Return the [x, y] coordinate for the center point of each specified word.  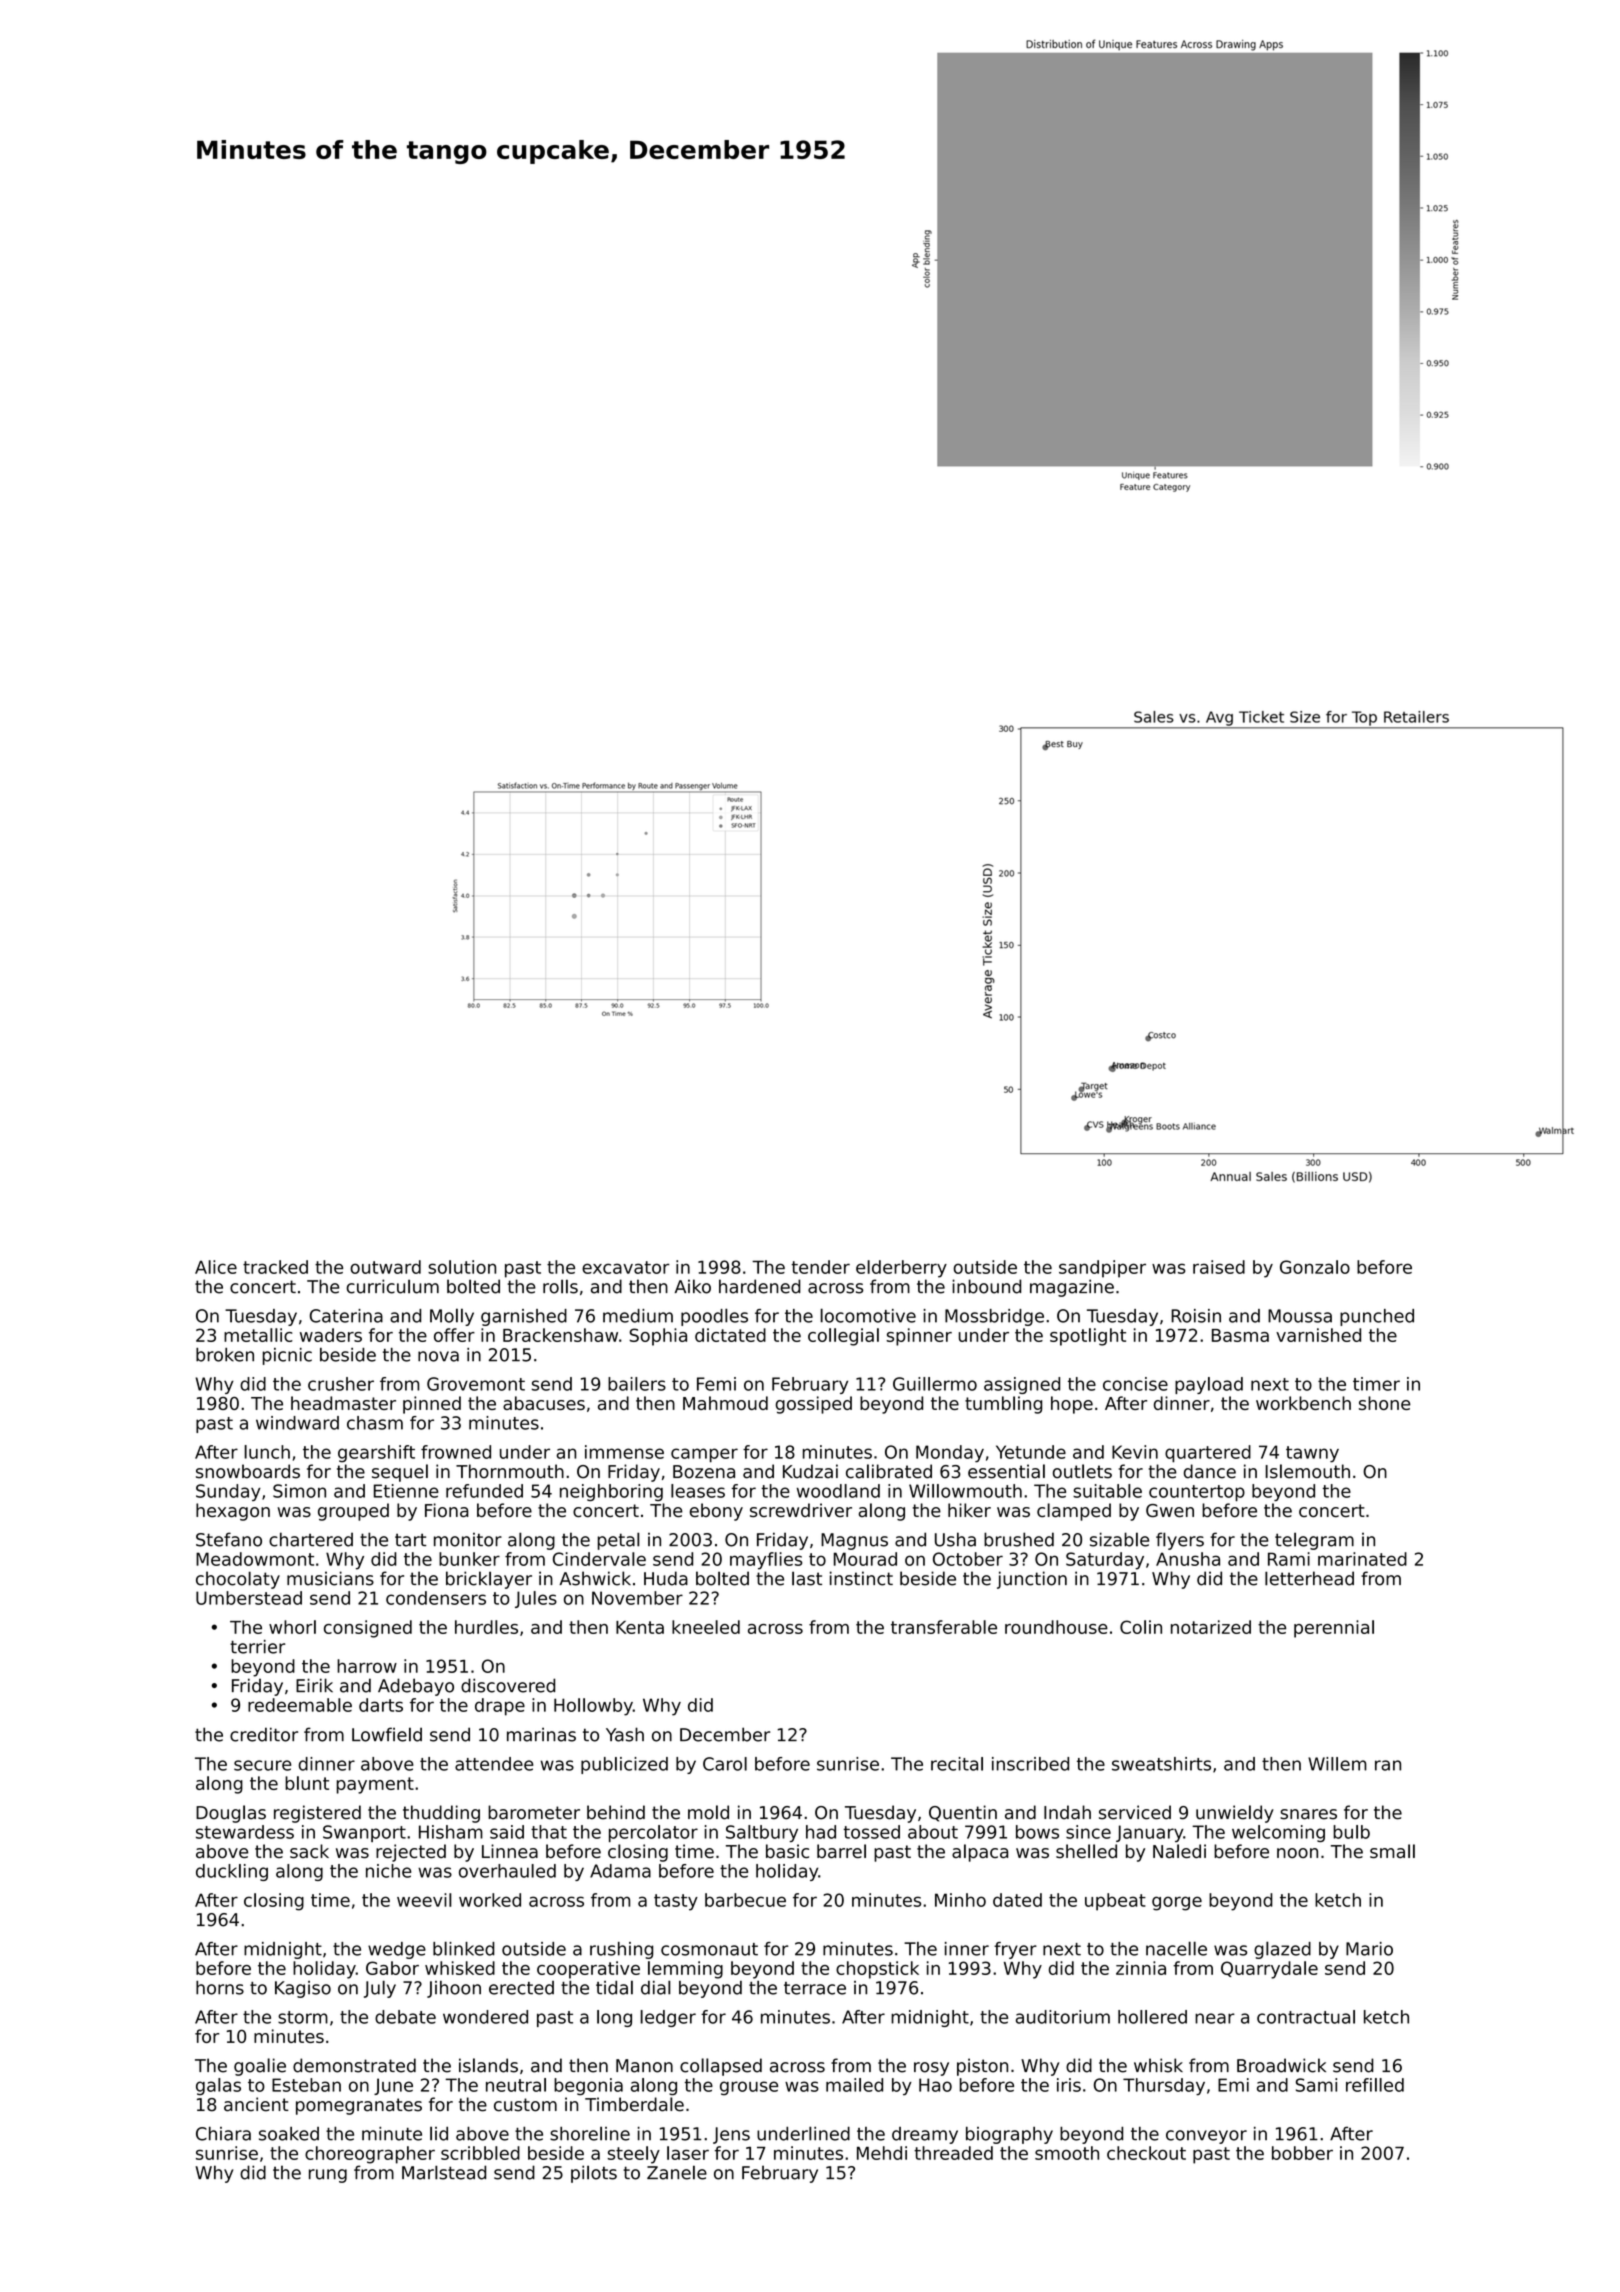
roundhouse [1056, 1627]
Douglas [231, 1814]
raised [1219, 1267]
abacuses [544, 1403]
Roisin [1196, 1316]
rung [328, 2176]
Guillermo [935, 1384]
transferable [944, 1627]
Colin [1141, 1627]
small [1392, 1851]
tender [820, 1267]
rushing [621, 1950]
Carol [725, 1764]
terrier [257, 1647]
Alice [216, 1267]
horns [220, 1988]
